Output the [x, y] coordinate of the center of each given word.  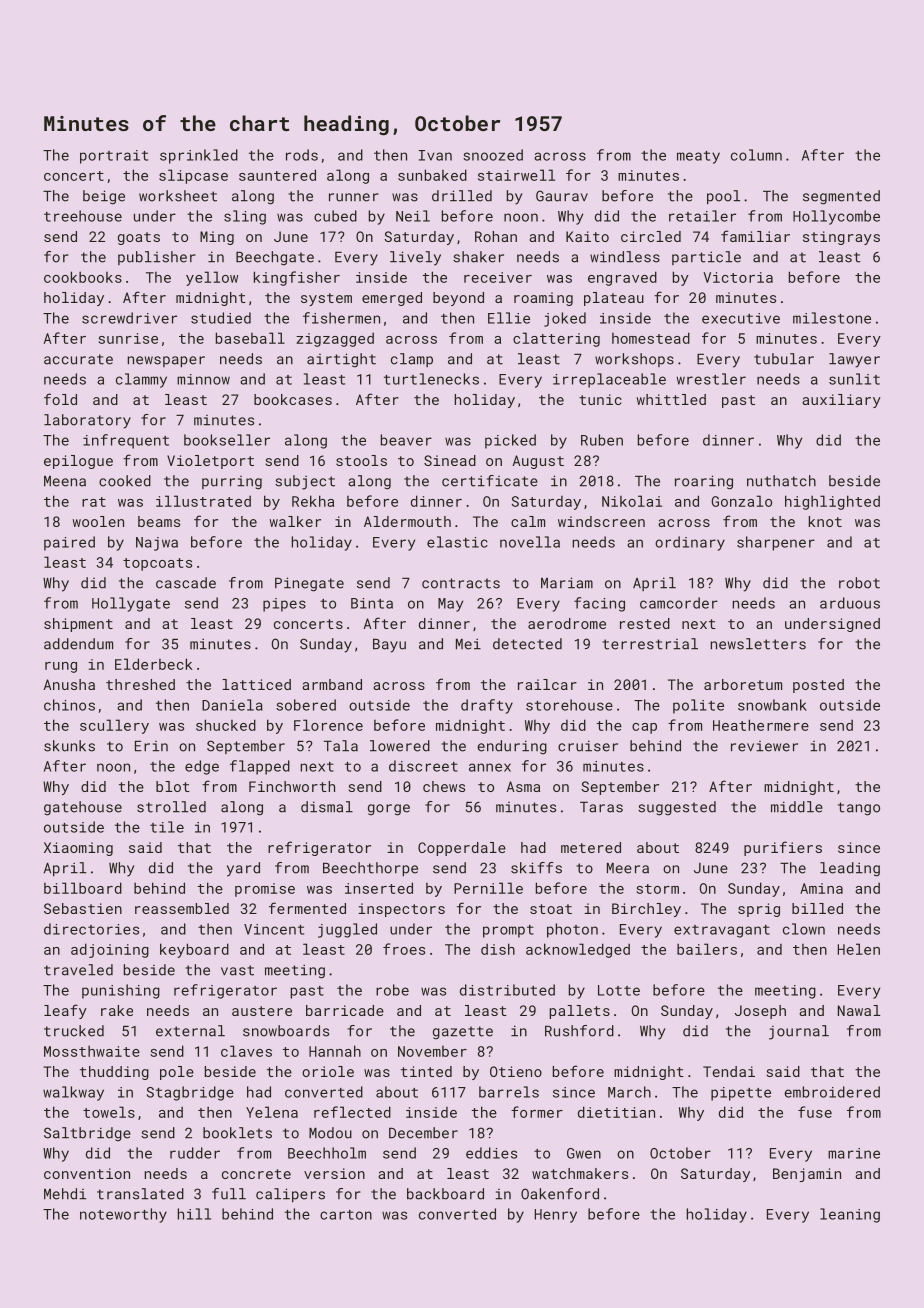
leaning [850, 1215]
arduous [850, 603]
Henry [556, 1216]
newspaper [166, 361]
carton [346, 1215]
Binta [372, 603]
